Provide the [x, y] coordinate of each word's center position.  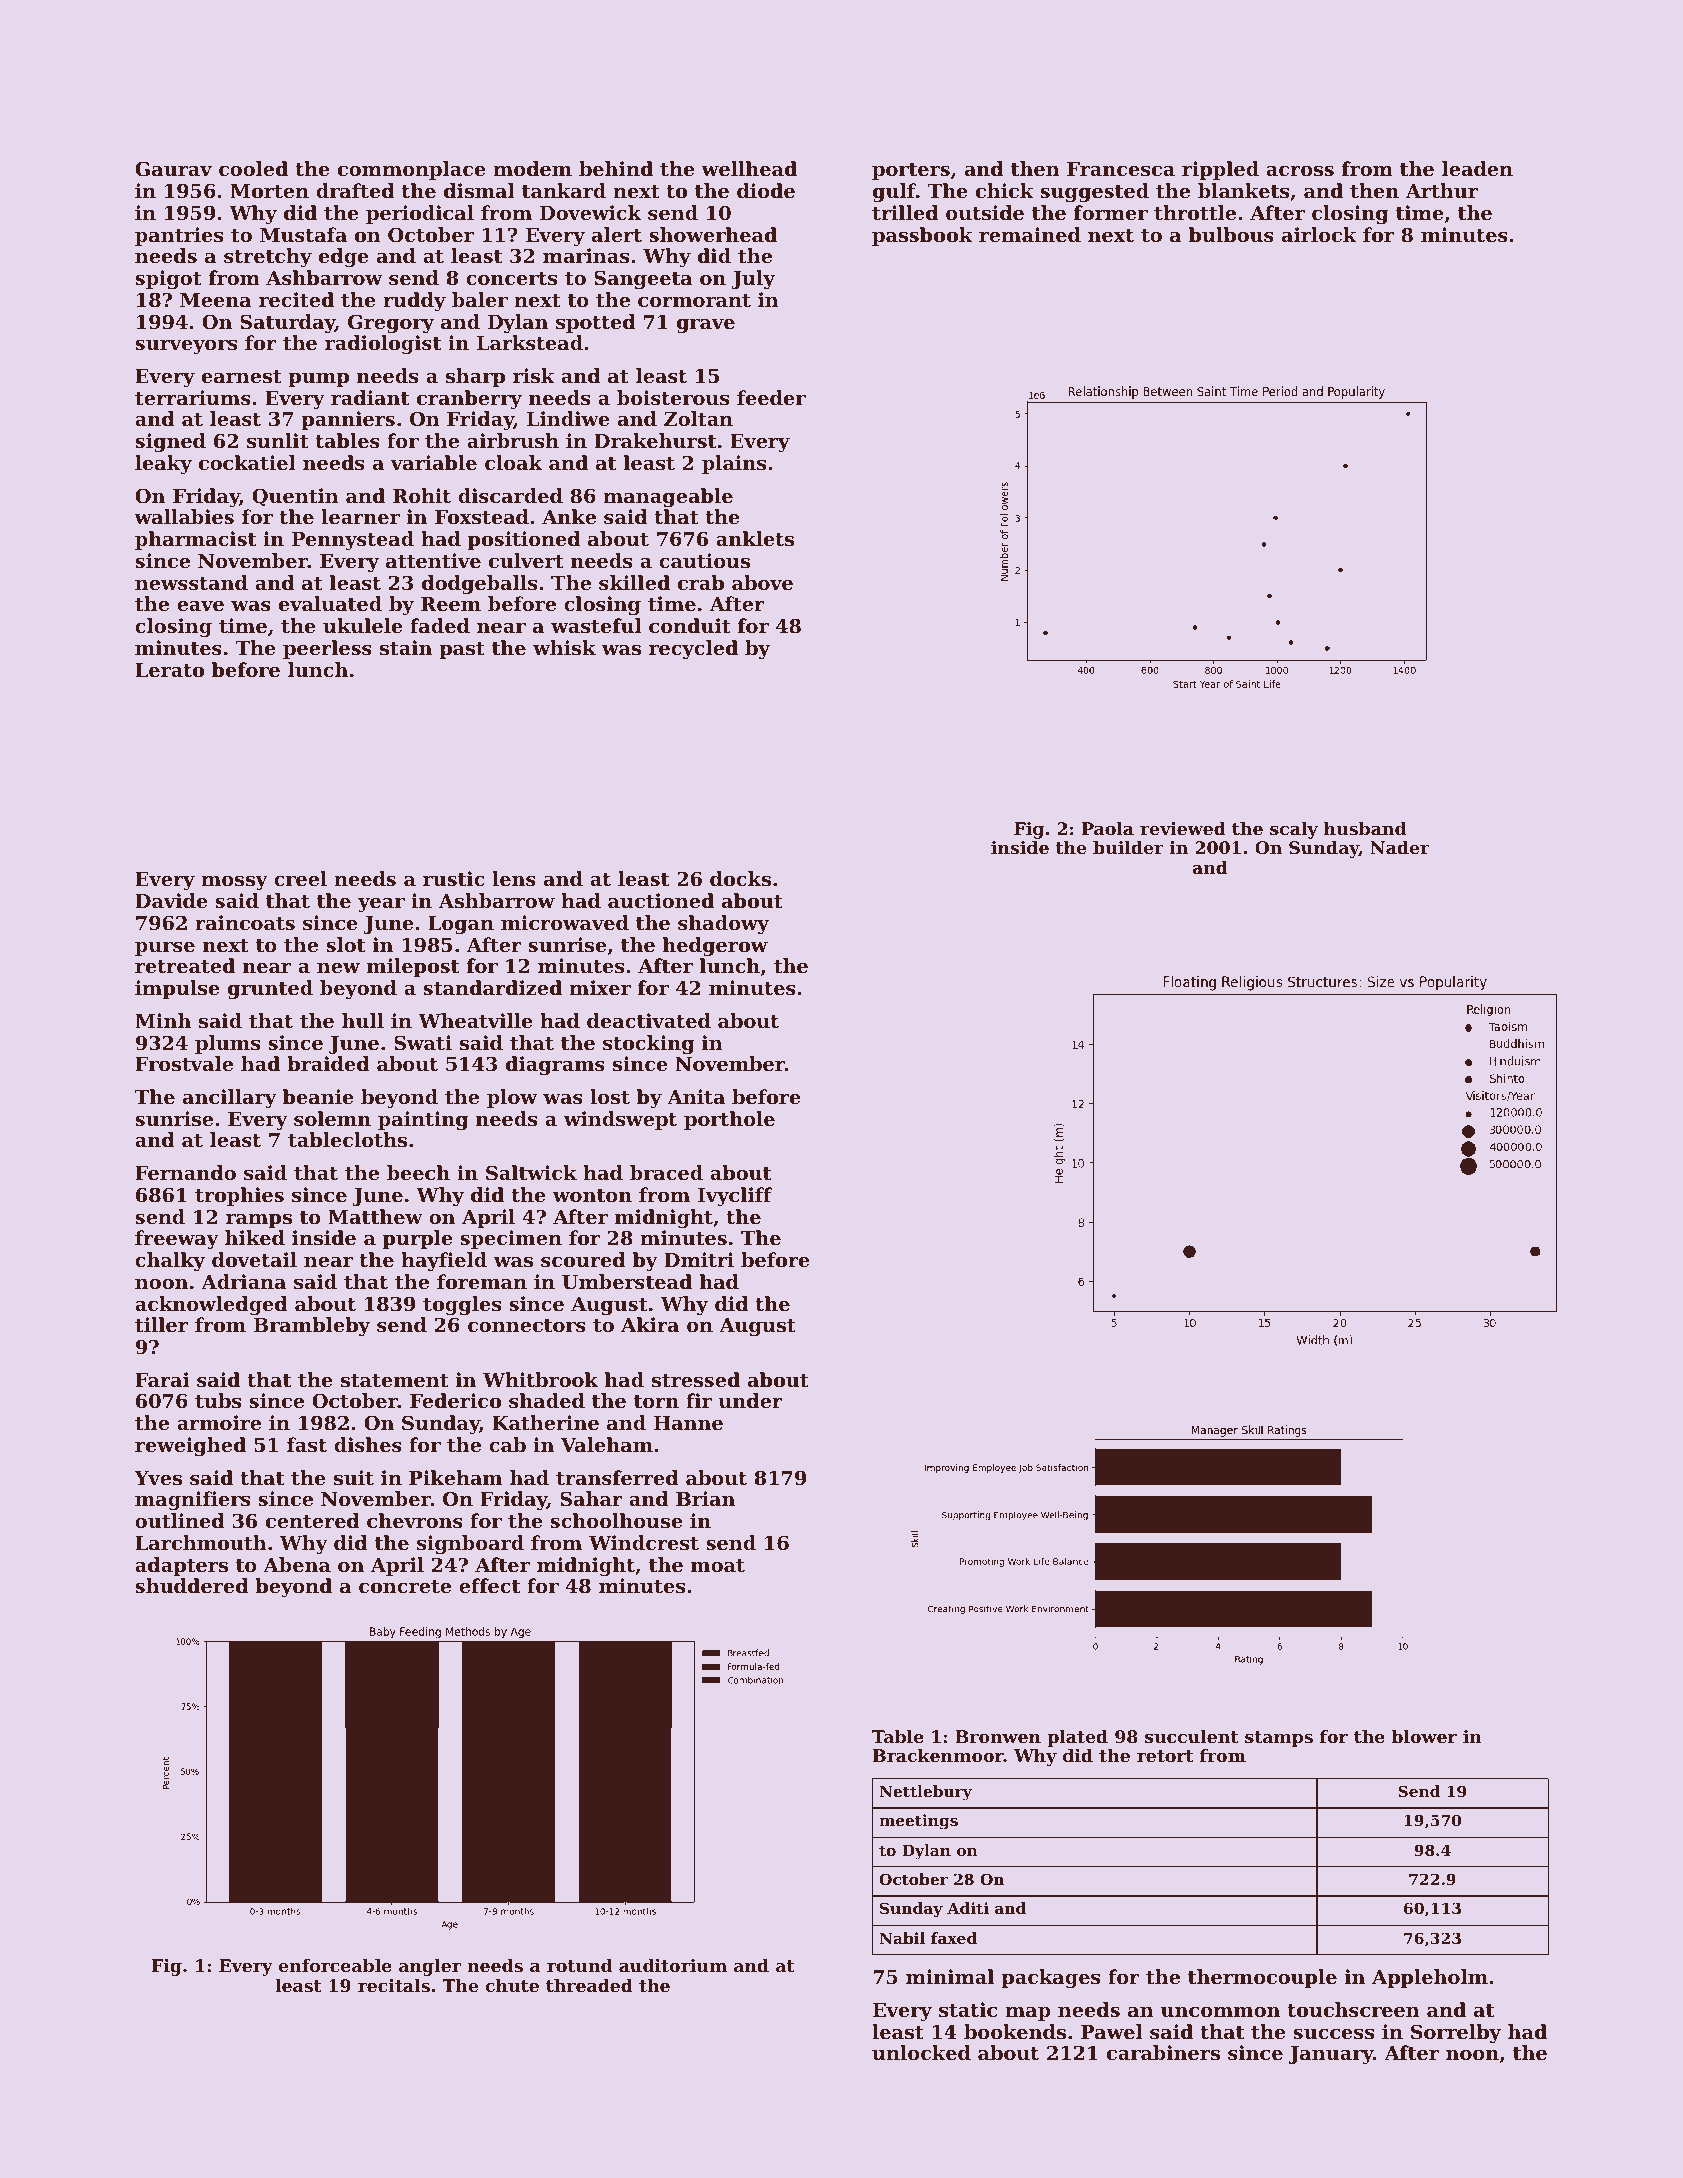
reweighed [190, 1447]
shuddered [192, 1585]
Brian [705, 1498]
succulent [1192, 1736]
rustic [454, 879]
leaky [163, 465]
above [762, 582]
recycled [693, 650]
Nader [1400, 847]
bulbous [1231, 235]
